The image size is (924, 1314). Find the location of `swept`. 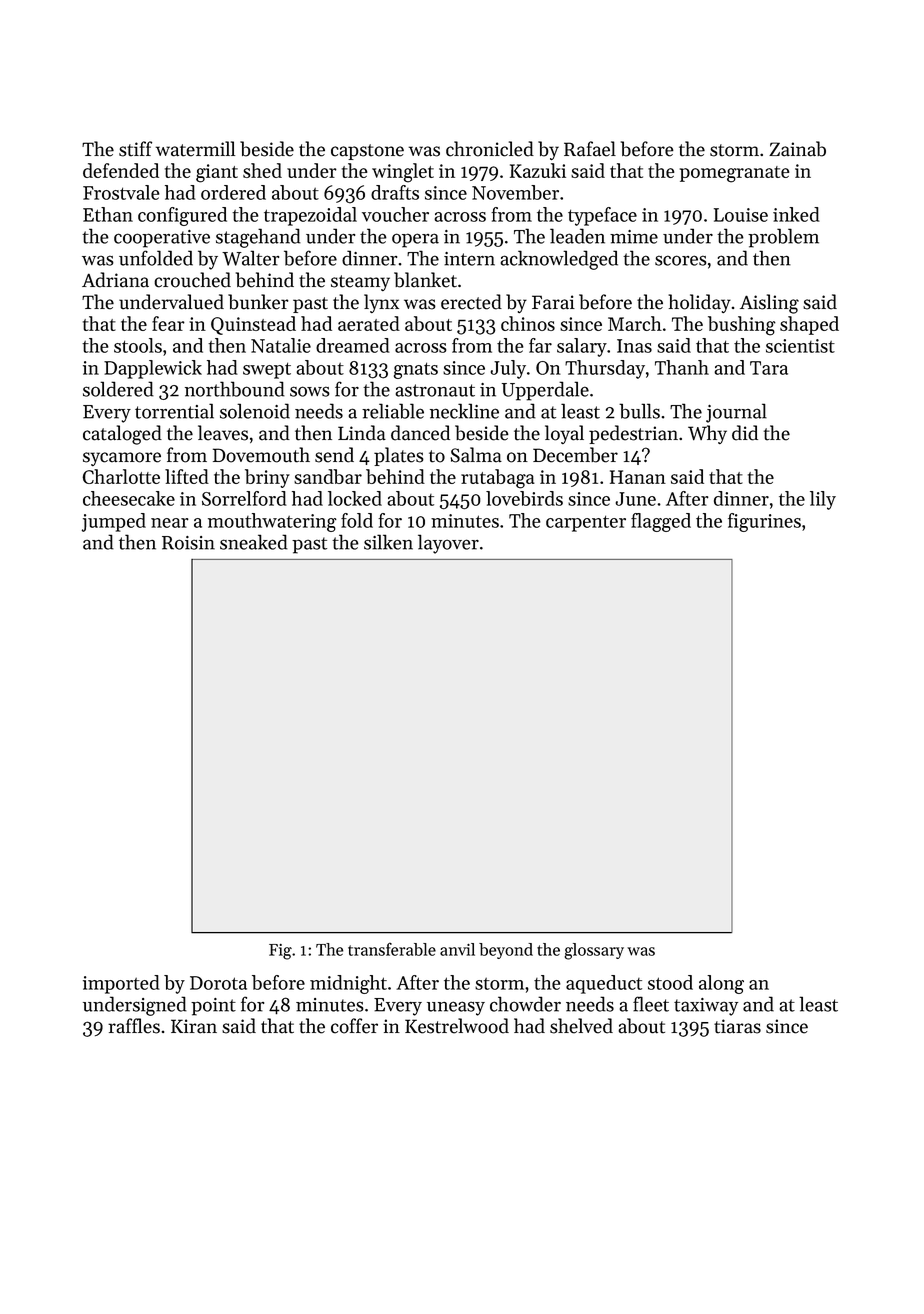

swept is located at coordinates (267, 370).
